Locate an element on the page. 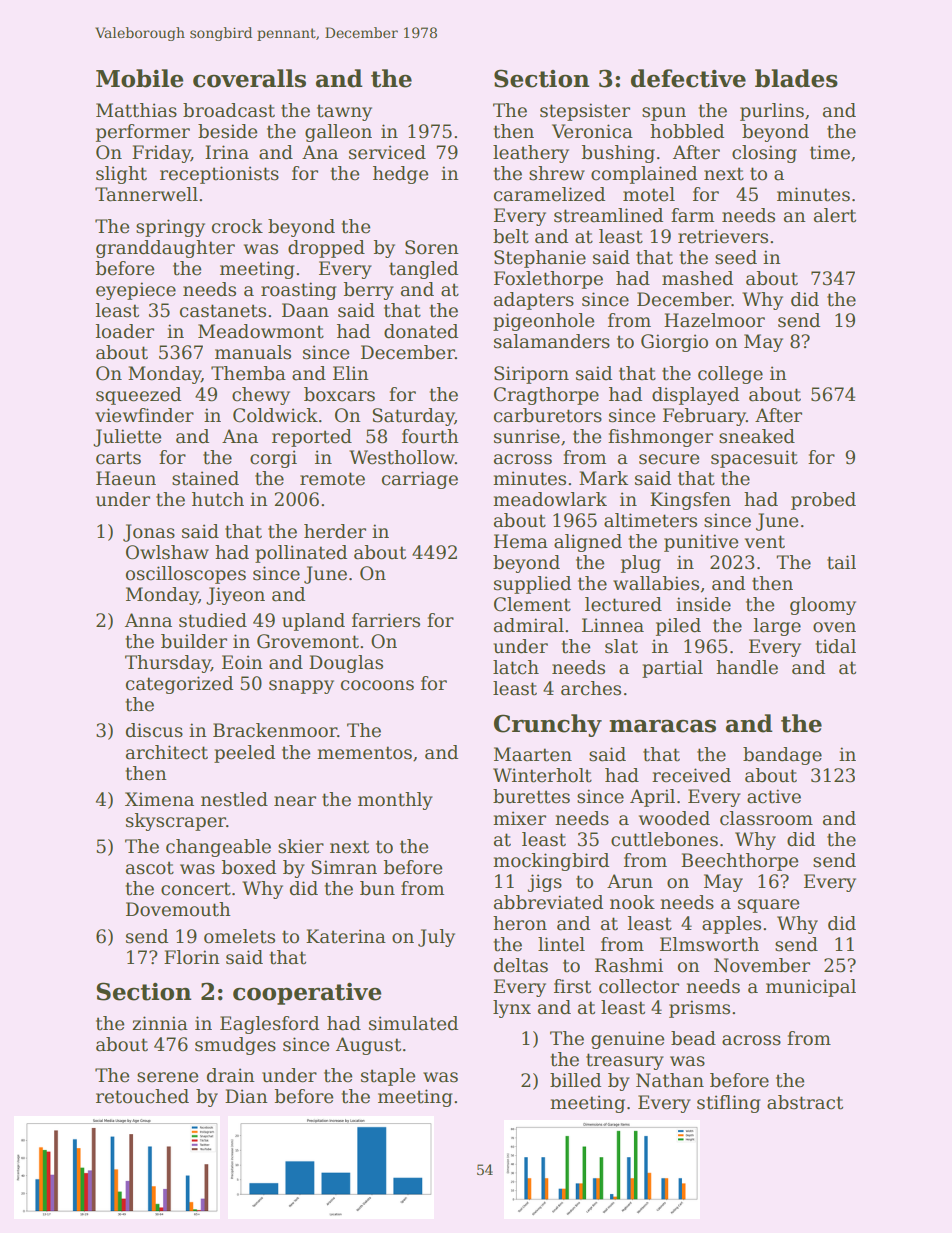 The image size is (952, 1233). caramelized is located at coordinates (549, 194).
